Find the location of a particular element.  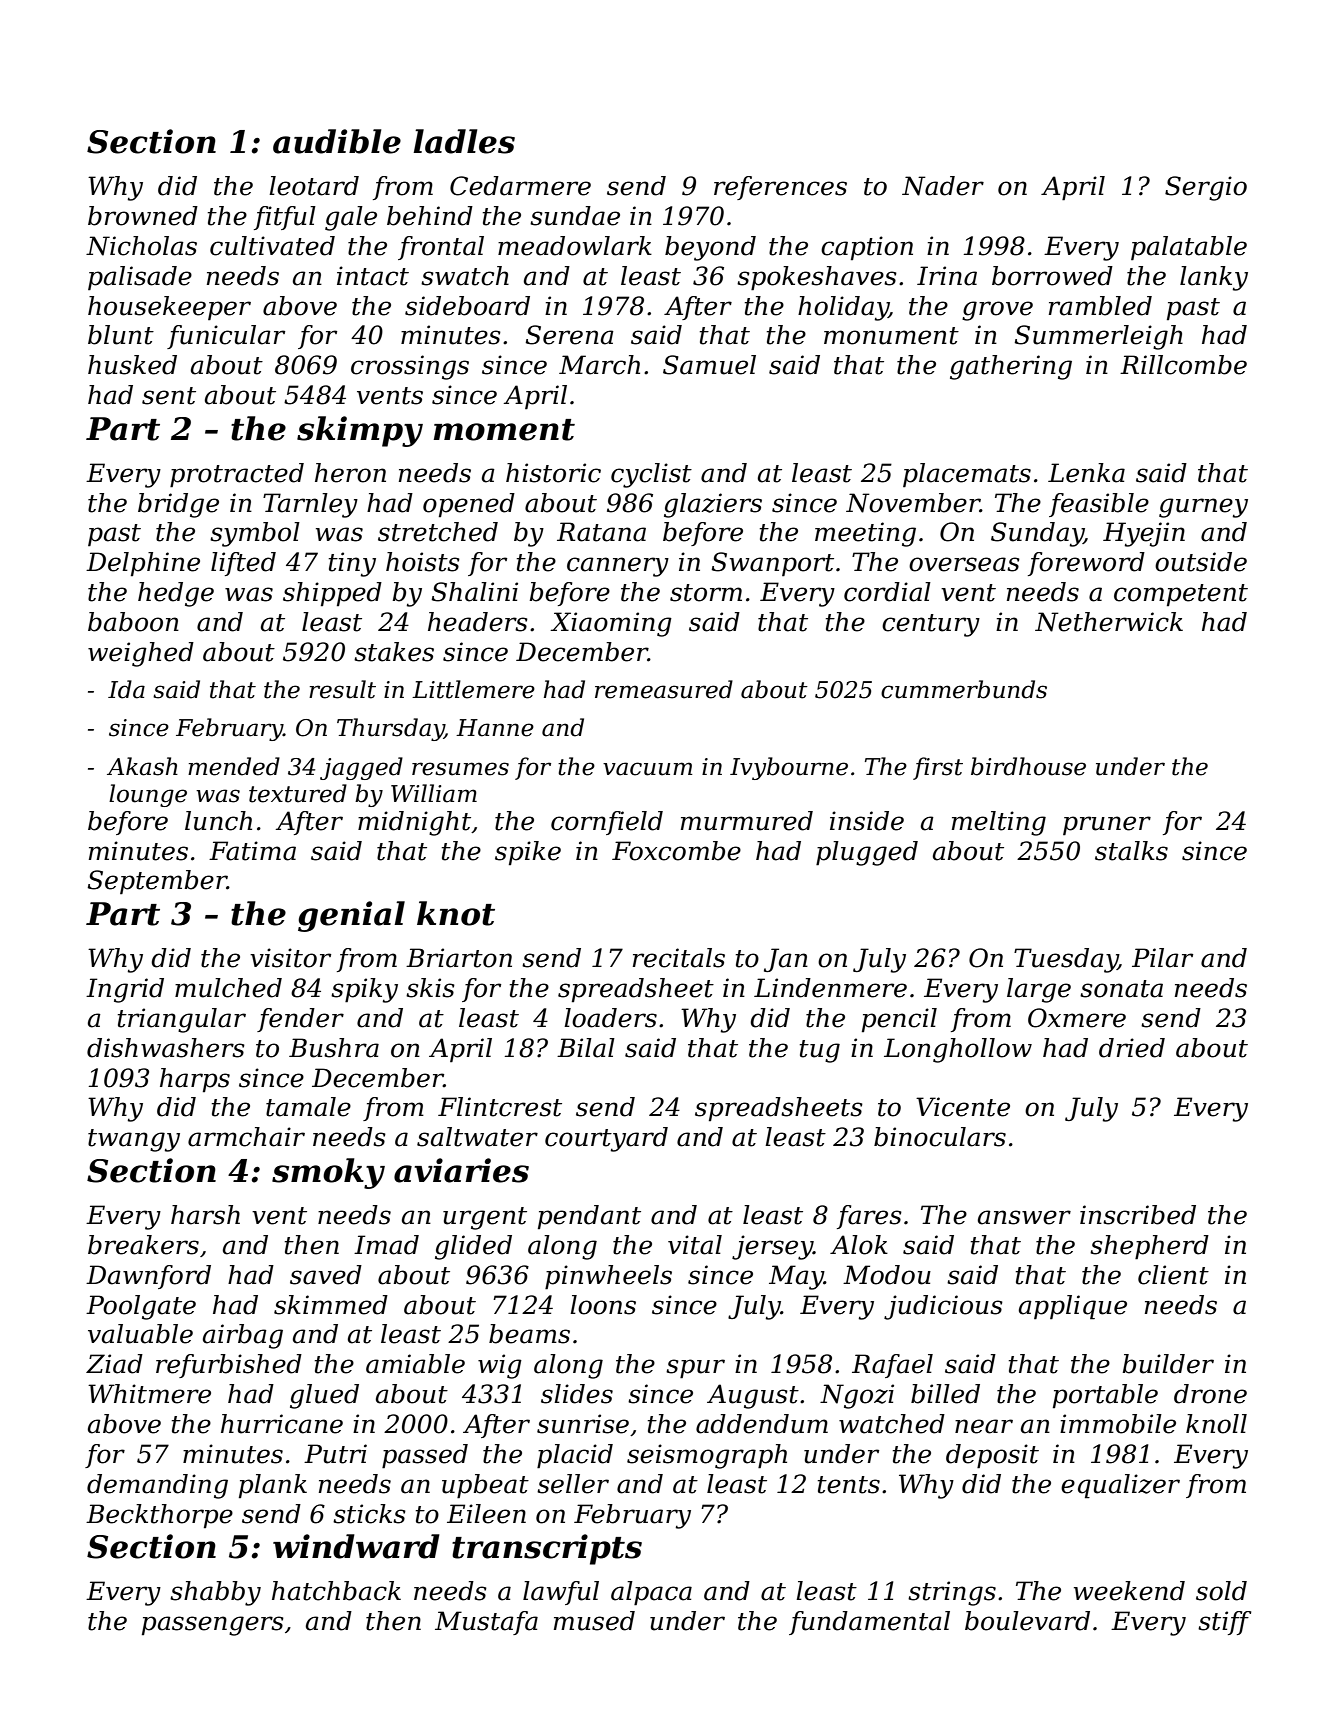

Netherwick is located at coordinates (1109, 622).
